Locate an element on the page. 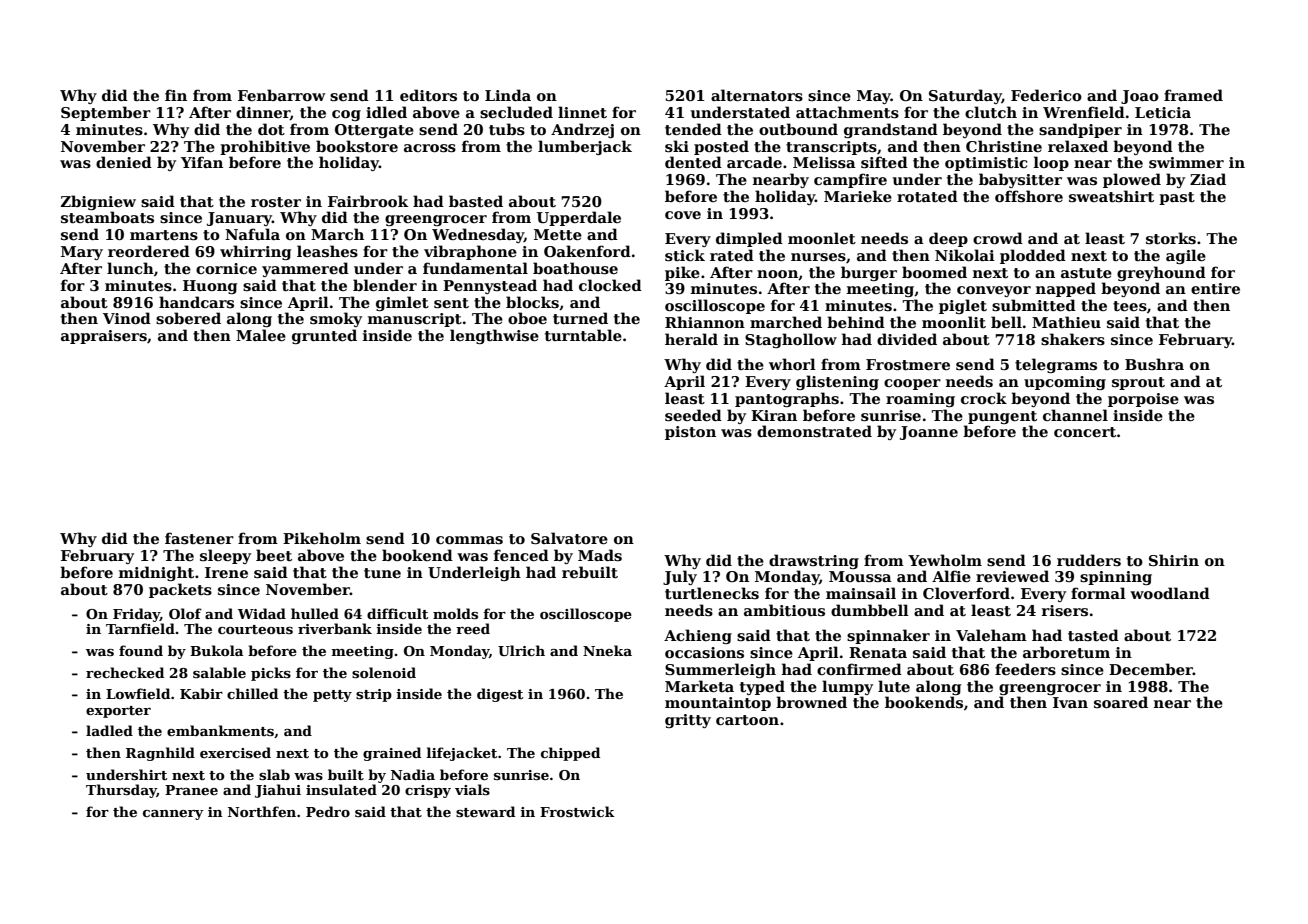  steward is located at coordinates (485, 811).
